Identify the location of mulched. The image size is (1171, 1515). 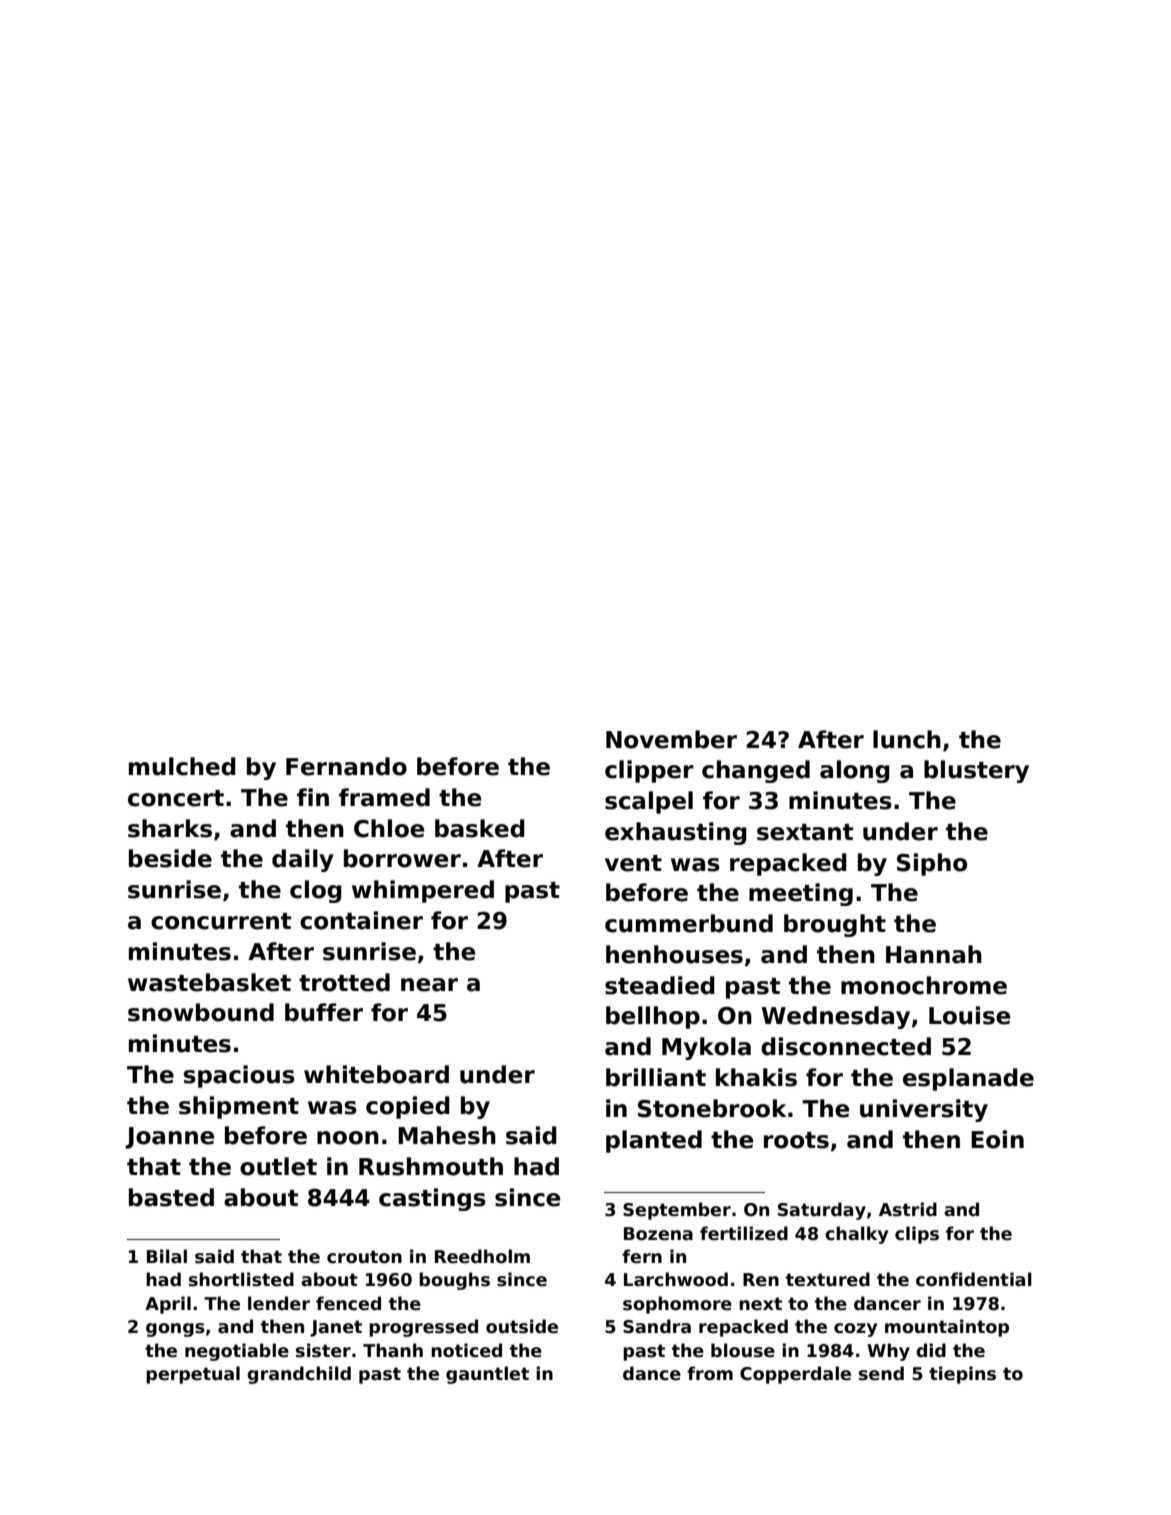
(182, 766).
